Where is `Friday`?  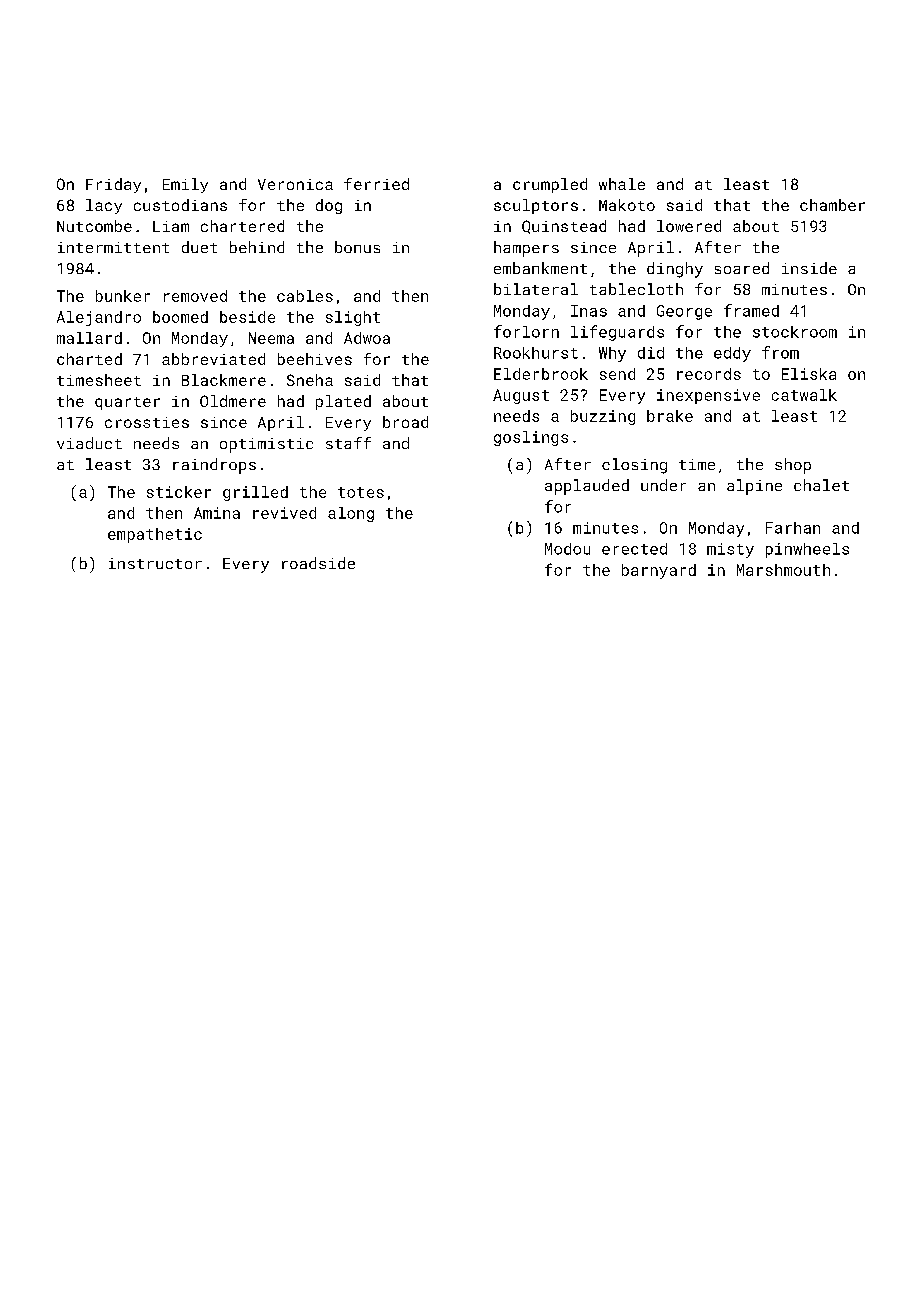 Friday is located at coordinates (113, 185).
